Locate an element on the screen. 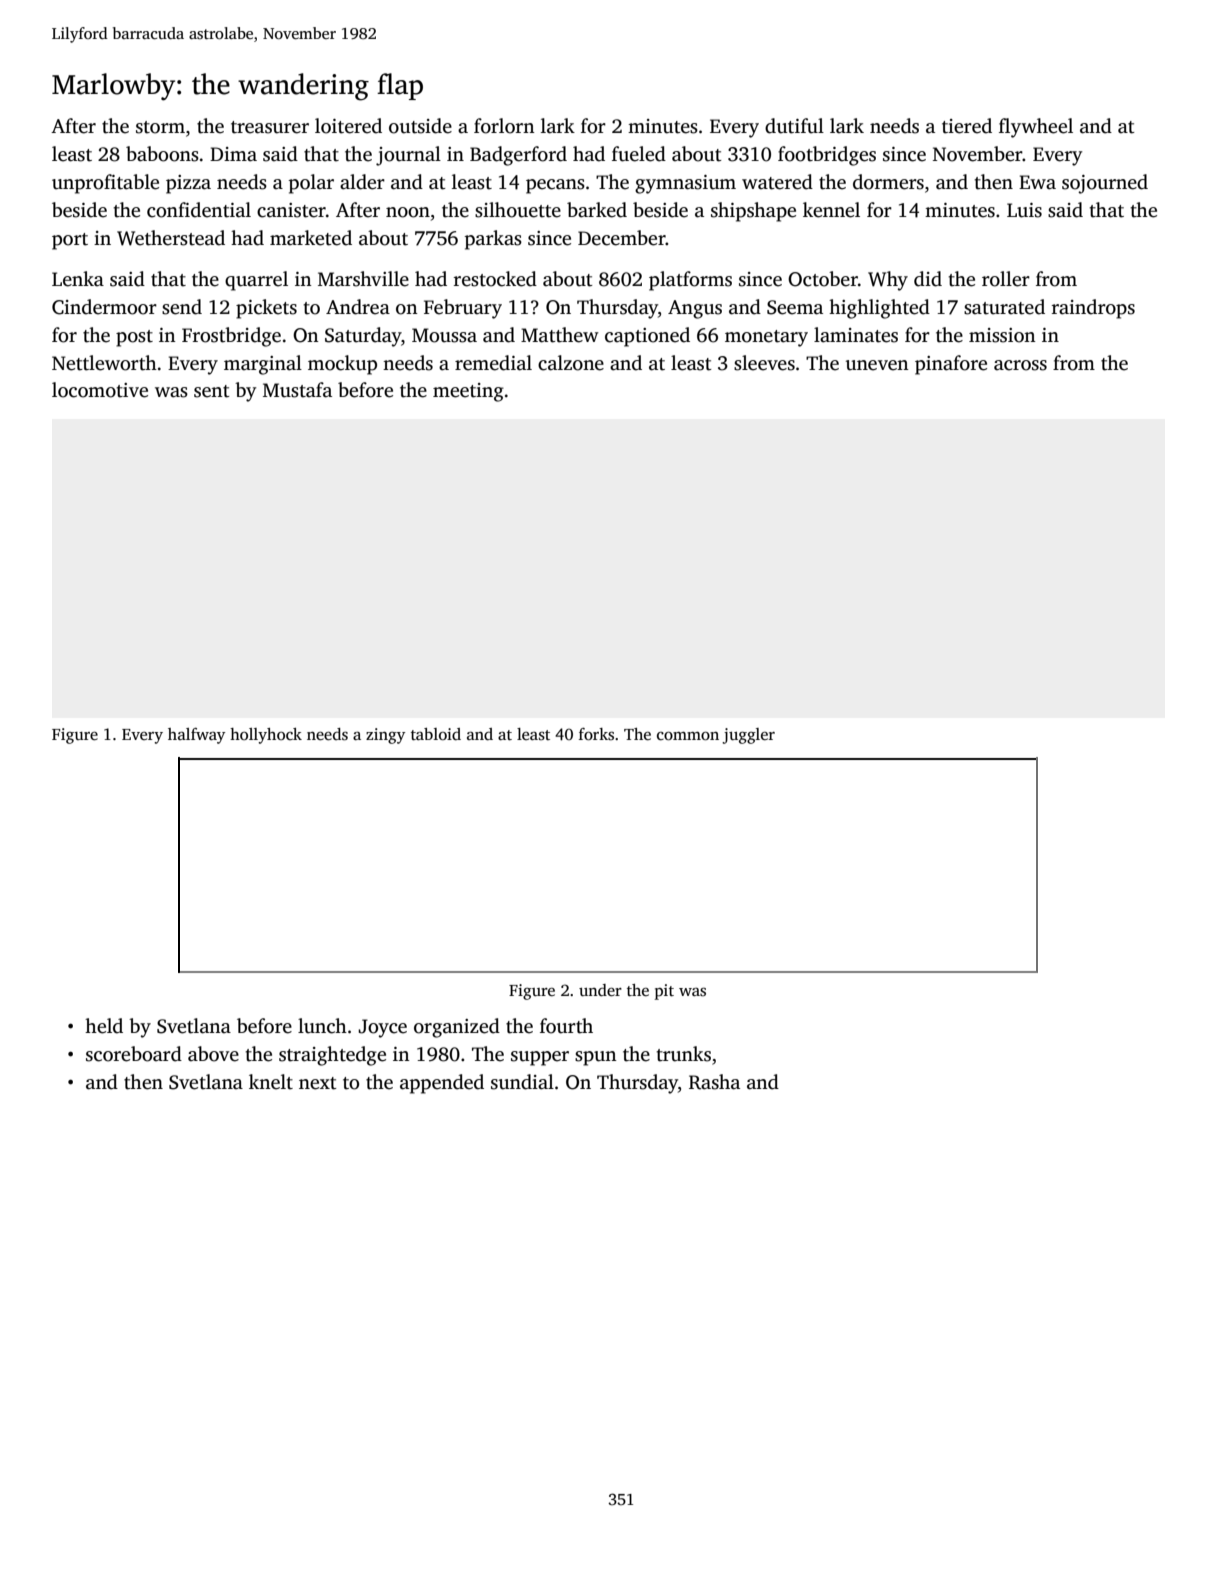 Image resolution: width=1216 pixels, height=1573 pixels. storm is located at coordinates (160, 127).
